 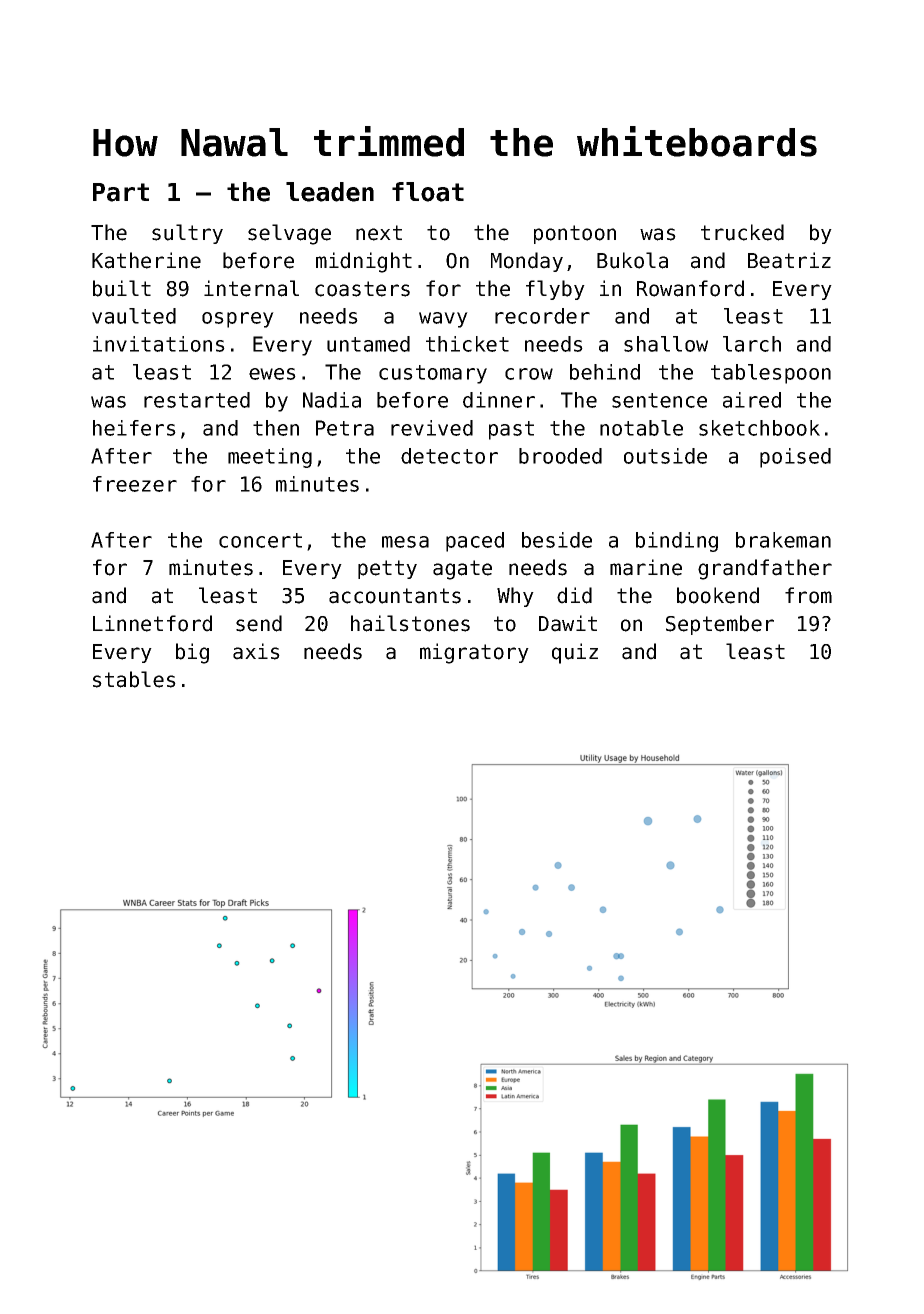 I want to click on tablespoon, so click(x=771, y=374).
